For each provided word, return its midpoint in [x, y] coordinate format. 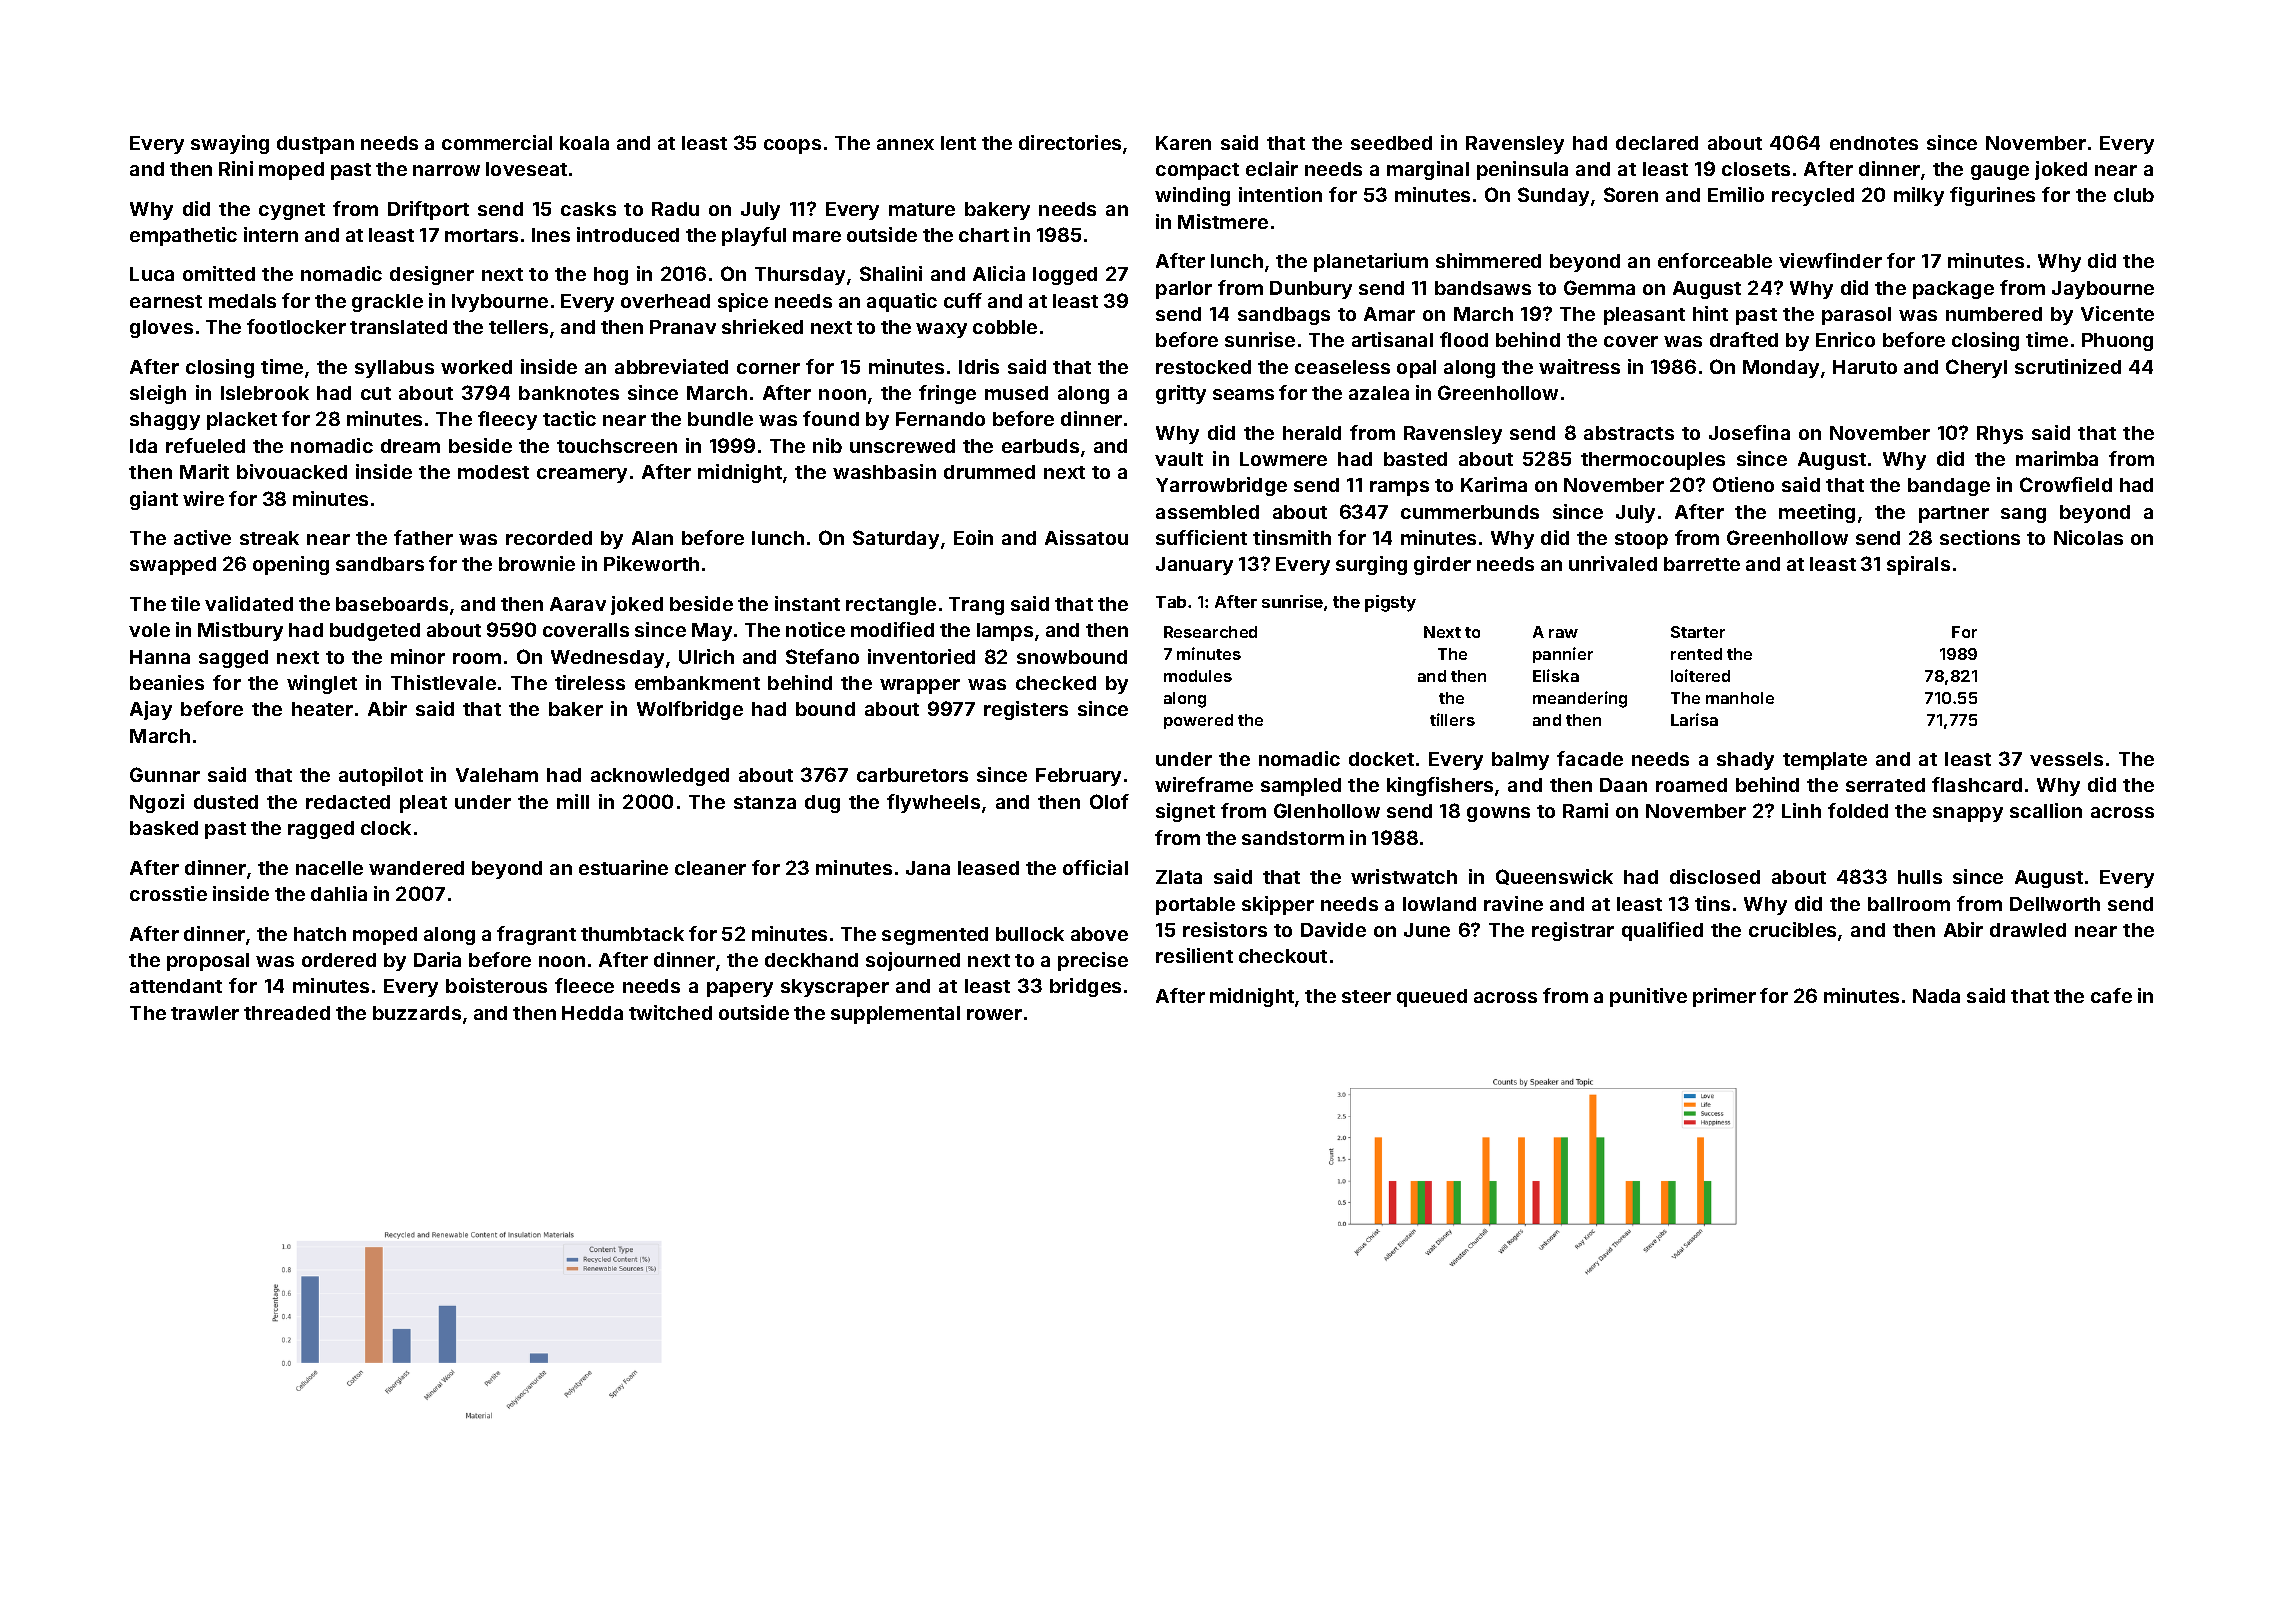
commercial [497, 142]
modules [1198, 676]
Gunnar [165, 774]
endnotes [1874, 143]
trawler [205, 1013]
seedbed [1391, 143]
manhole [1740, 698]
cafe [2111, 995]
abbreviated [671, 366]
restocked [1203, 367]
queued [1432, 998]
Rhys [2000, 435]
